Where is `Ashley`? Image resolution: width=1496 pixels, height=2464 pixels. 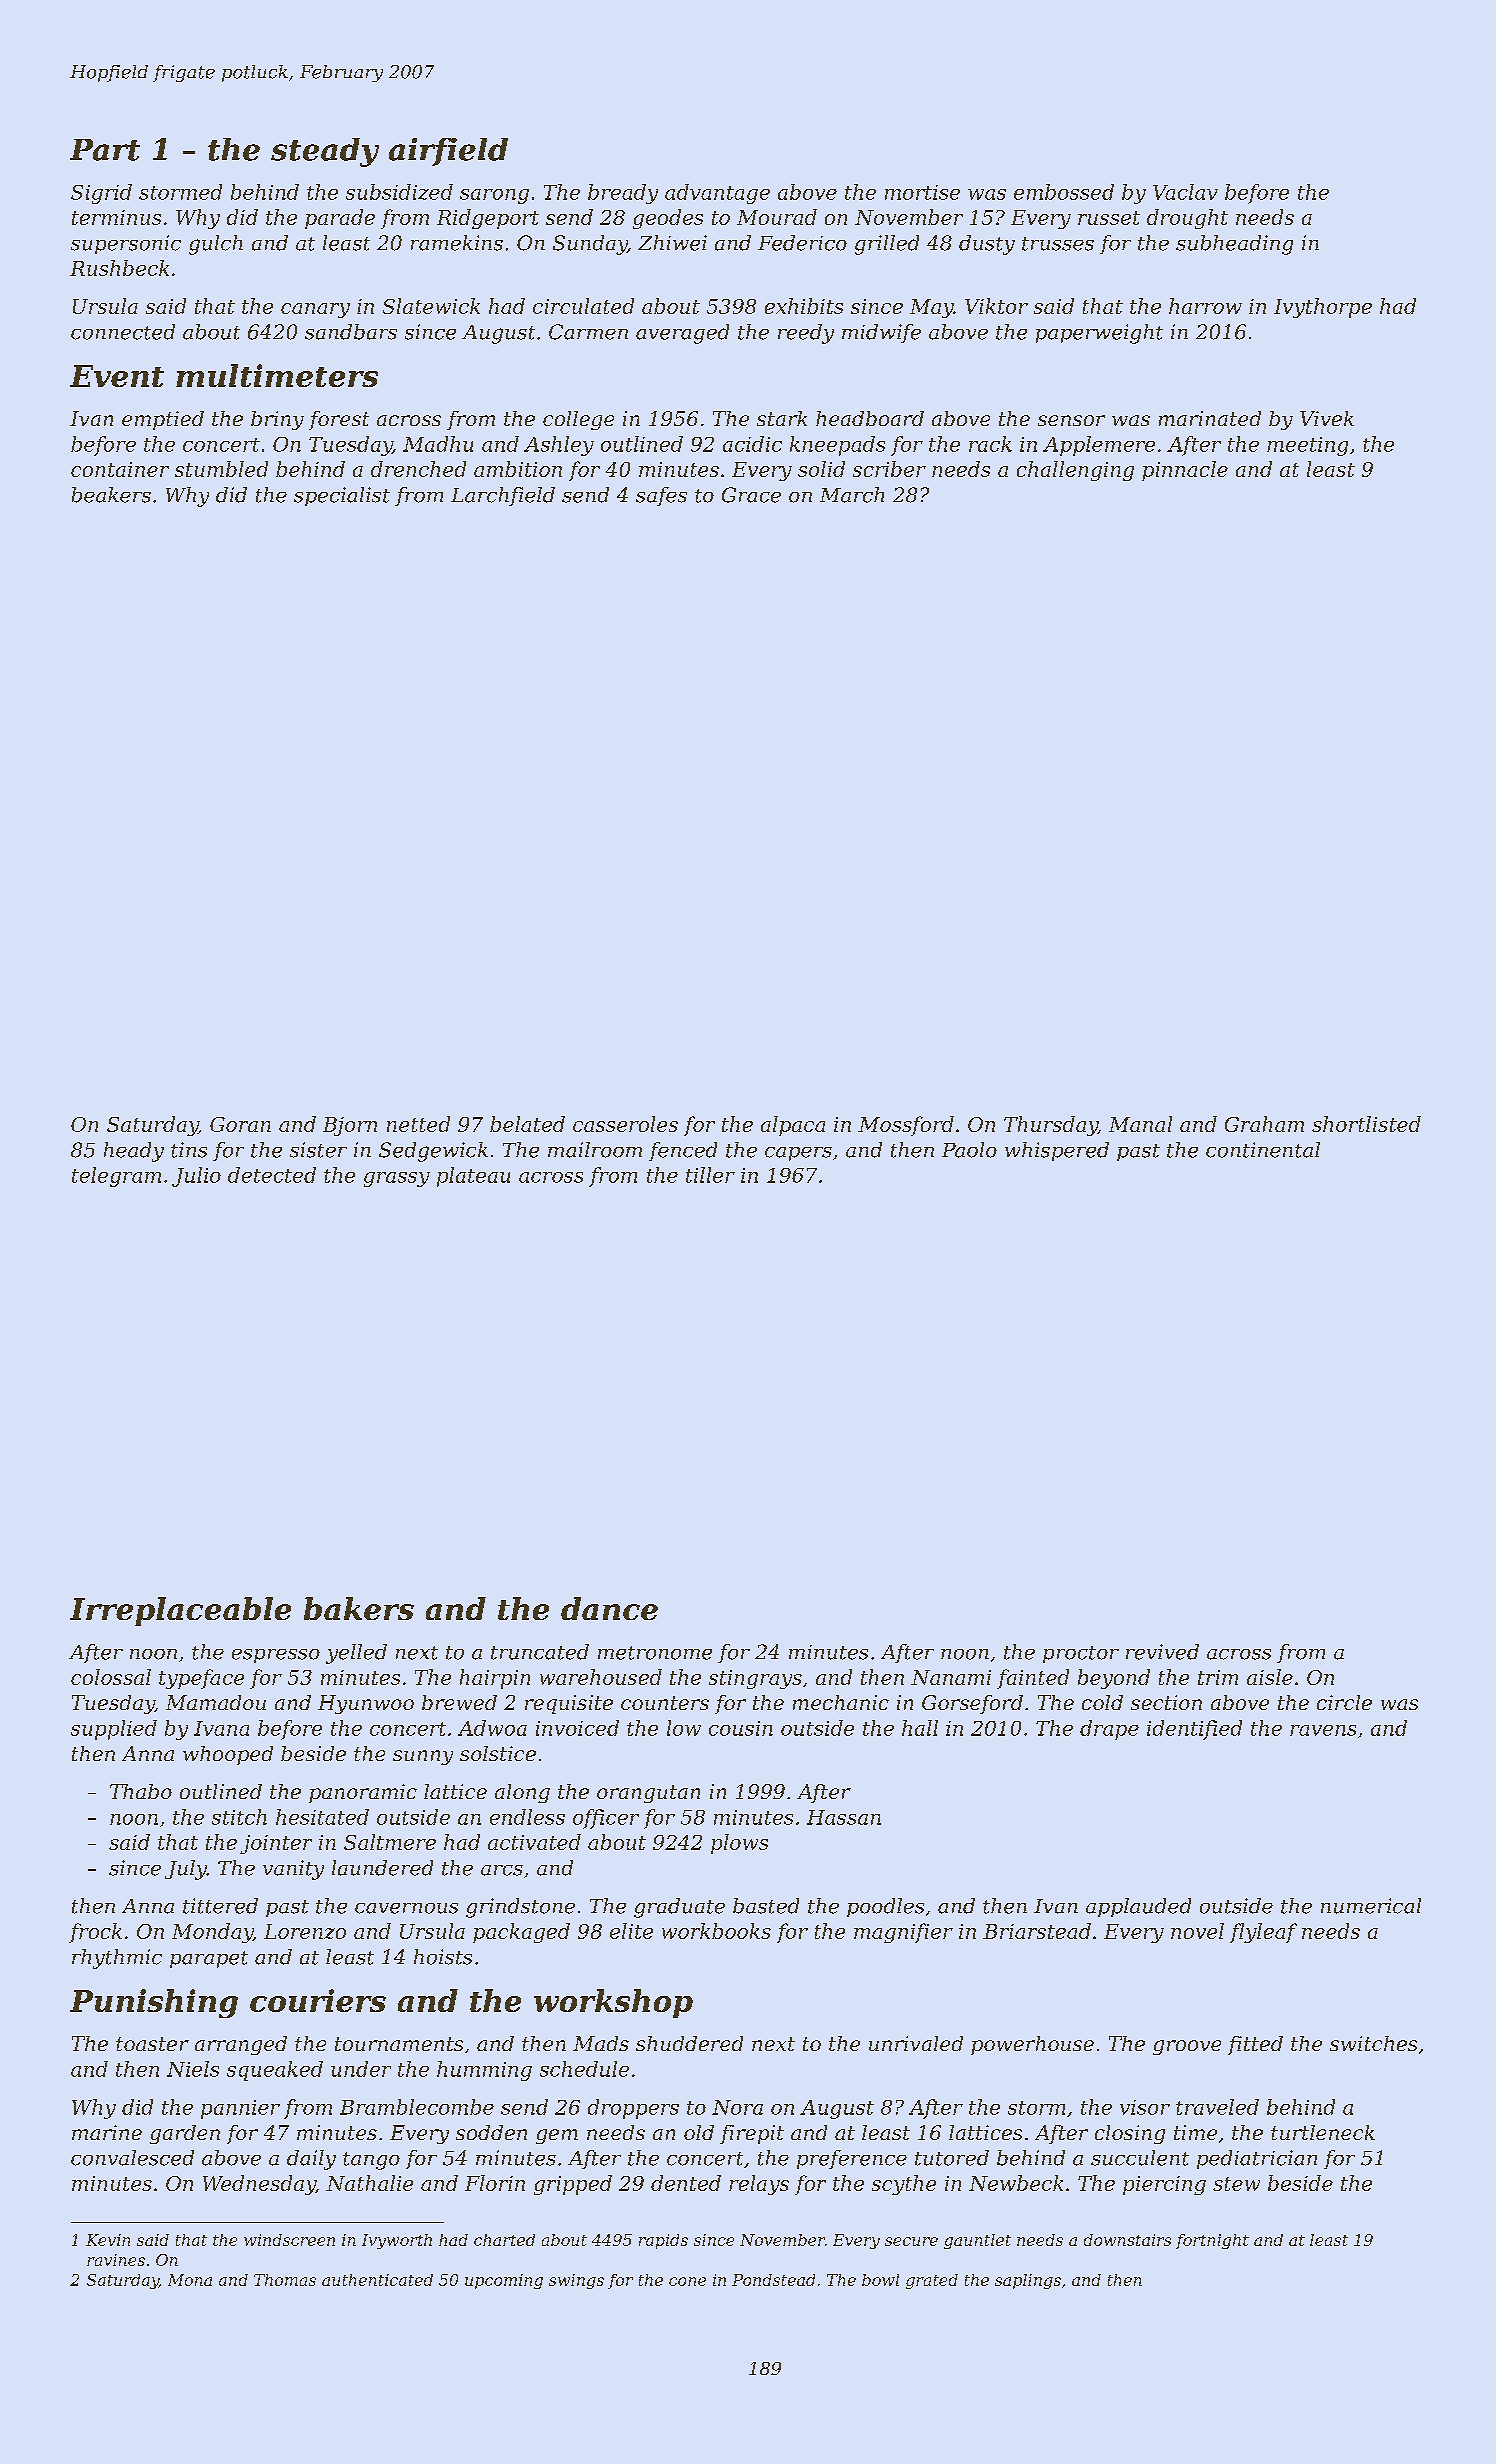
Ashley is located at coordinates (559, 446).
